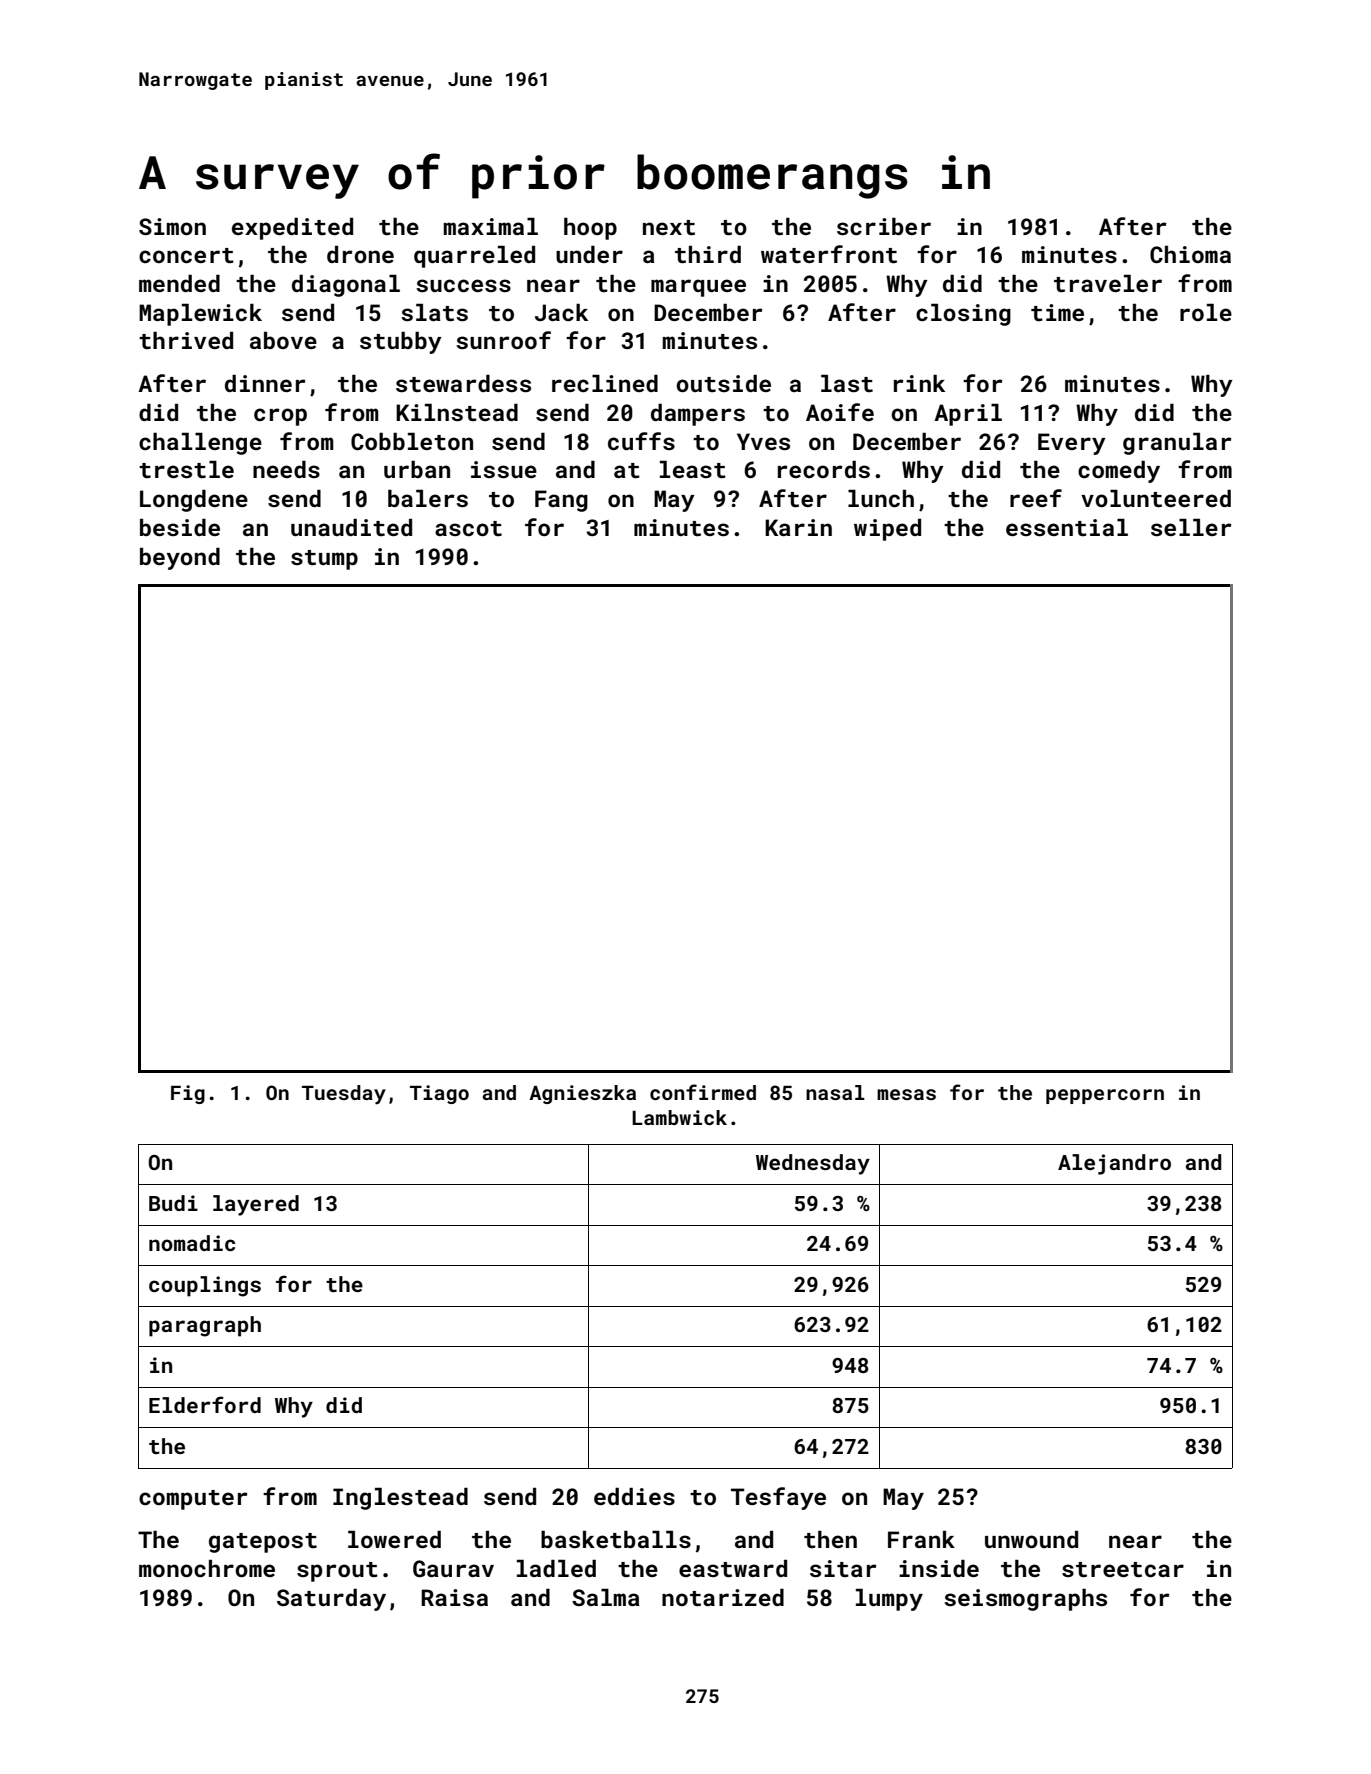 The width and height of the page is (1371, 1774). What do you see at coordinates (634, 1496) in the page?
I see `eddies` at bounding box center [634, 1496].
